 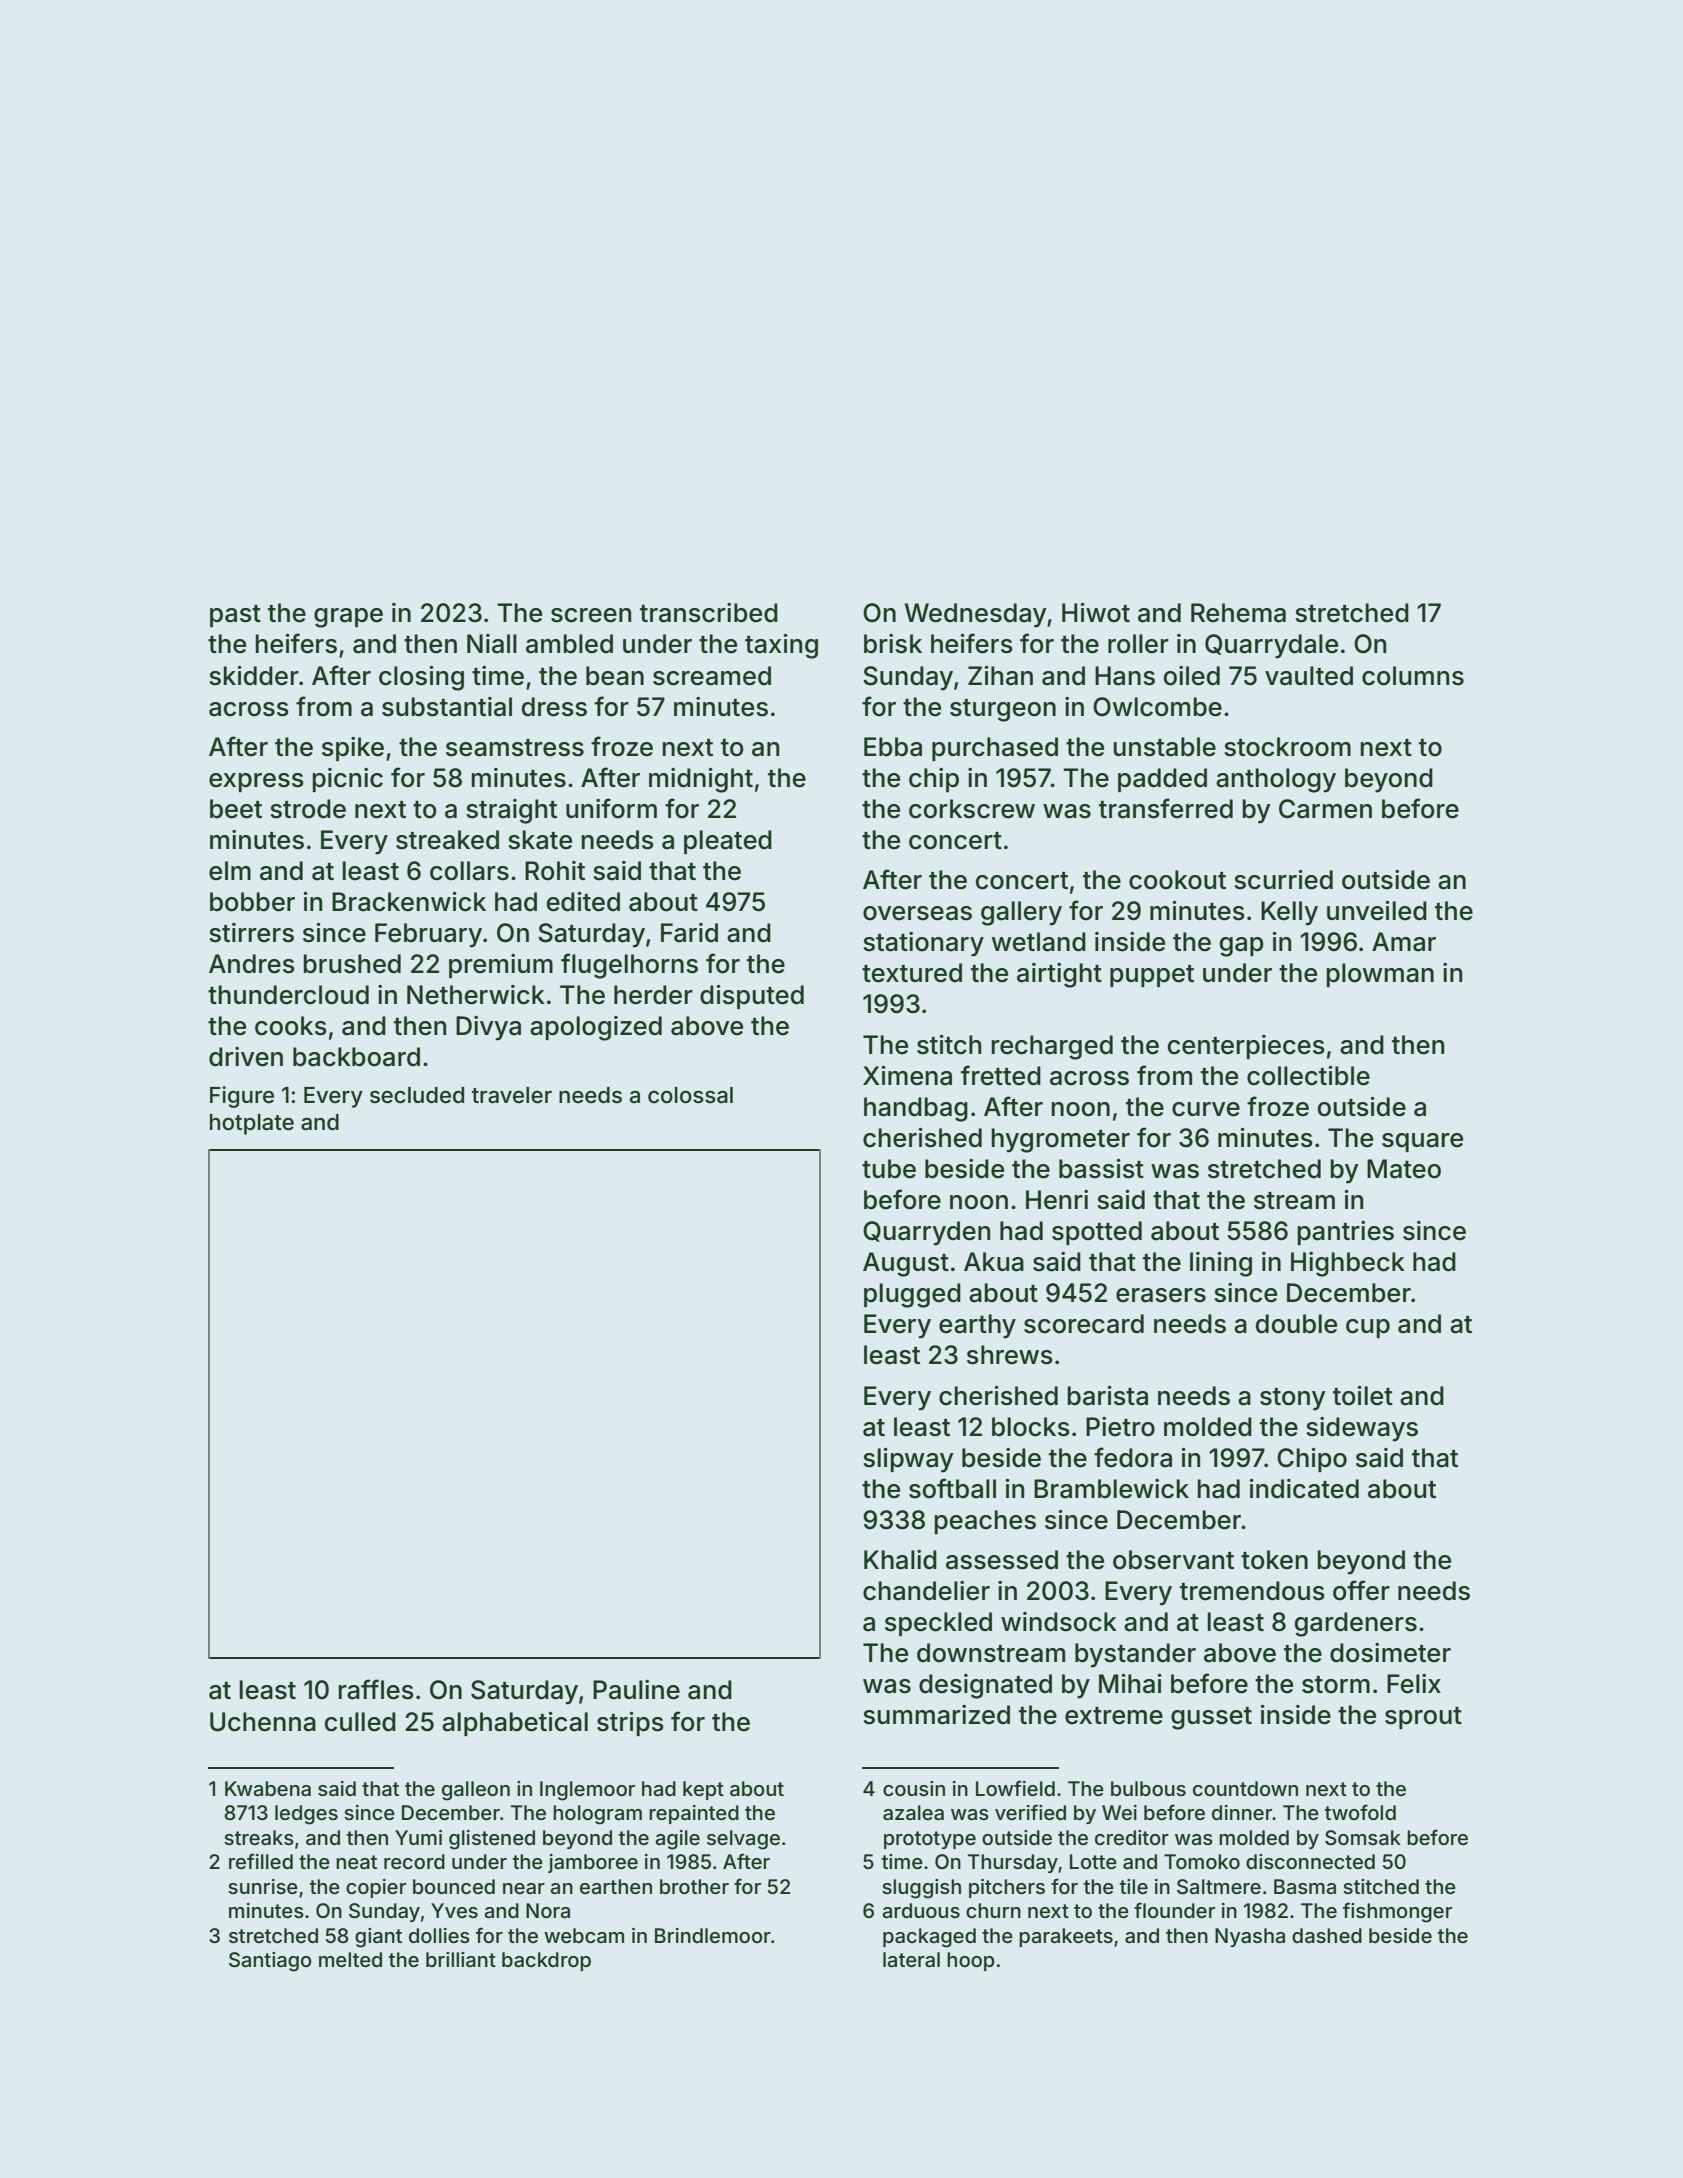 I want to click on Yves, so click(x=454, y=1910).
